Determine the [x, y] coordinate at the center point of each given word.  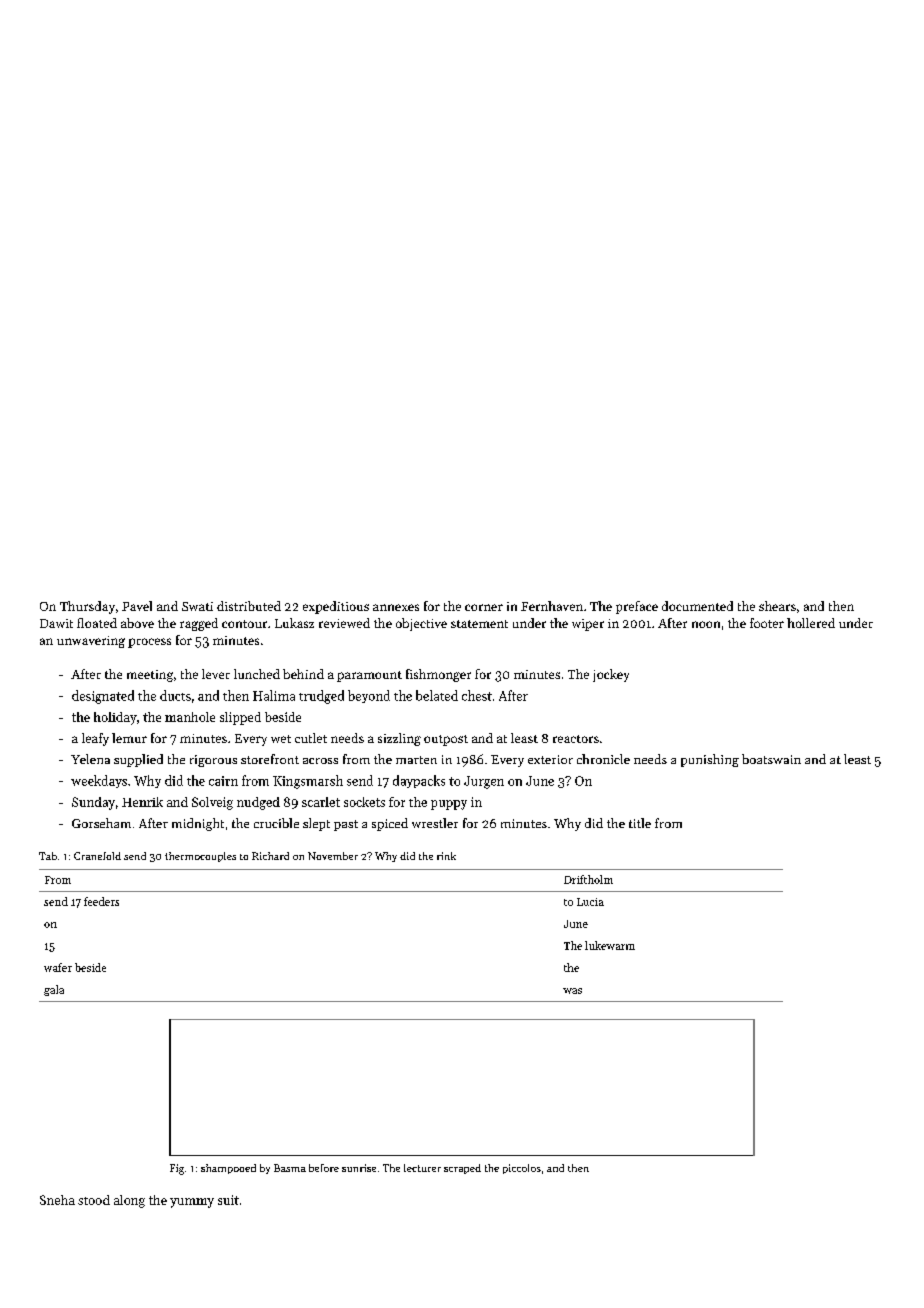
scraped [462, 1169]
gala [54, 990]
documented [697, 606]
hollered [811, 623]
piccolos [522, 1169]
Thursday [87, 607]
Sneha [57, 1200]
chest [477, 695]
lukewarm [610, 945]
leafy [95, 739]
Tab [48, 856]
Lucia [590, 902]
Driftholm [588, 879]
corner [484, 607]
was [572, 991]
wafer [58, 967]
